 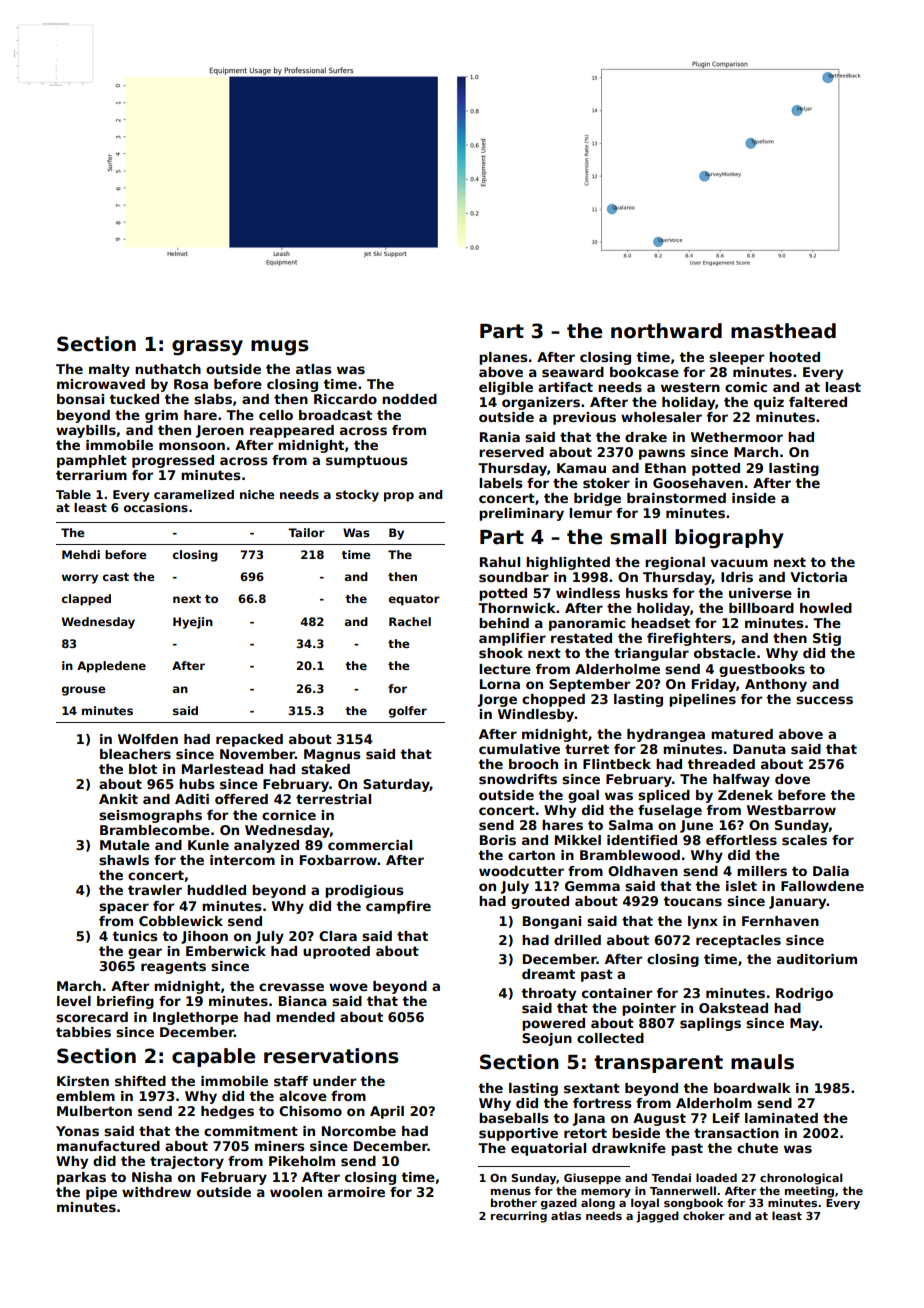 What do you see at coordinates (207, 347) in the document?
I see `grassy` at bounding box center [207, 347].
